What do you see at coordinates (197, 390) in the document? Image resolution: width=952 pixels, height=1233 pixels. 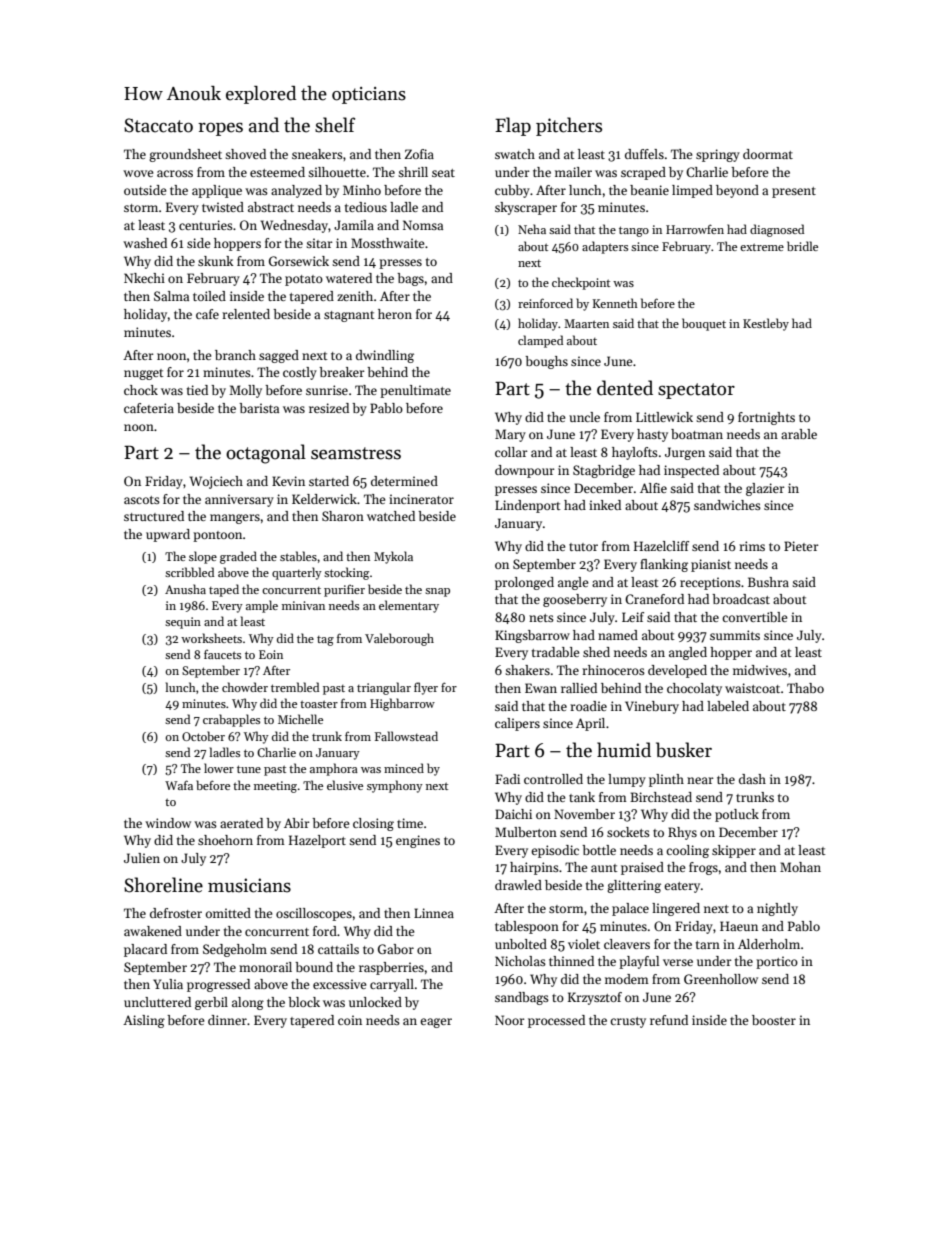 I see `tied` at bounding box center [197, 390].
